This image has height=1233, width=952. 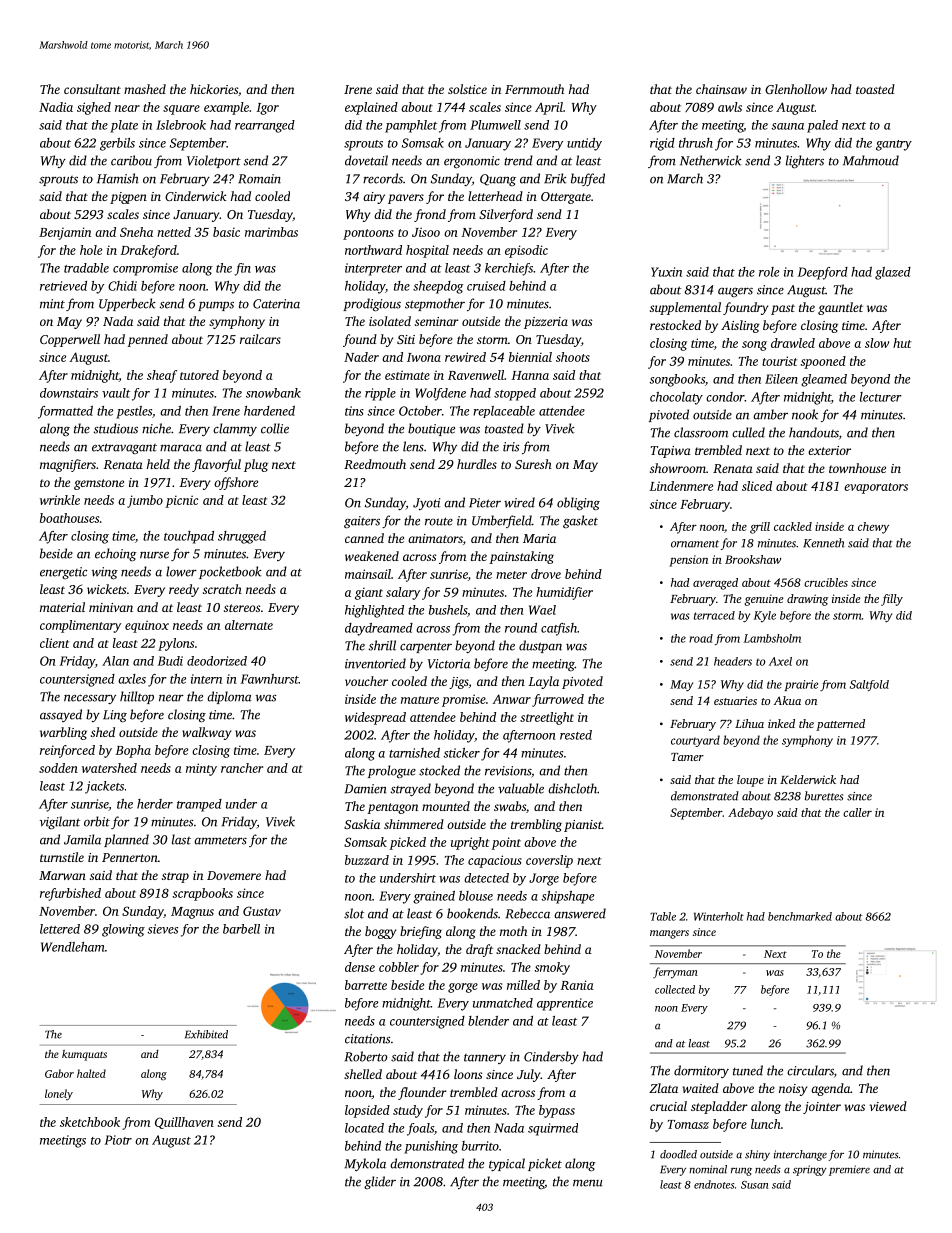 I want to click on briefing, so click(x=421, y=932).
